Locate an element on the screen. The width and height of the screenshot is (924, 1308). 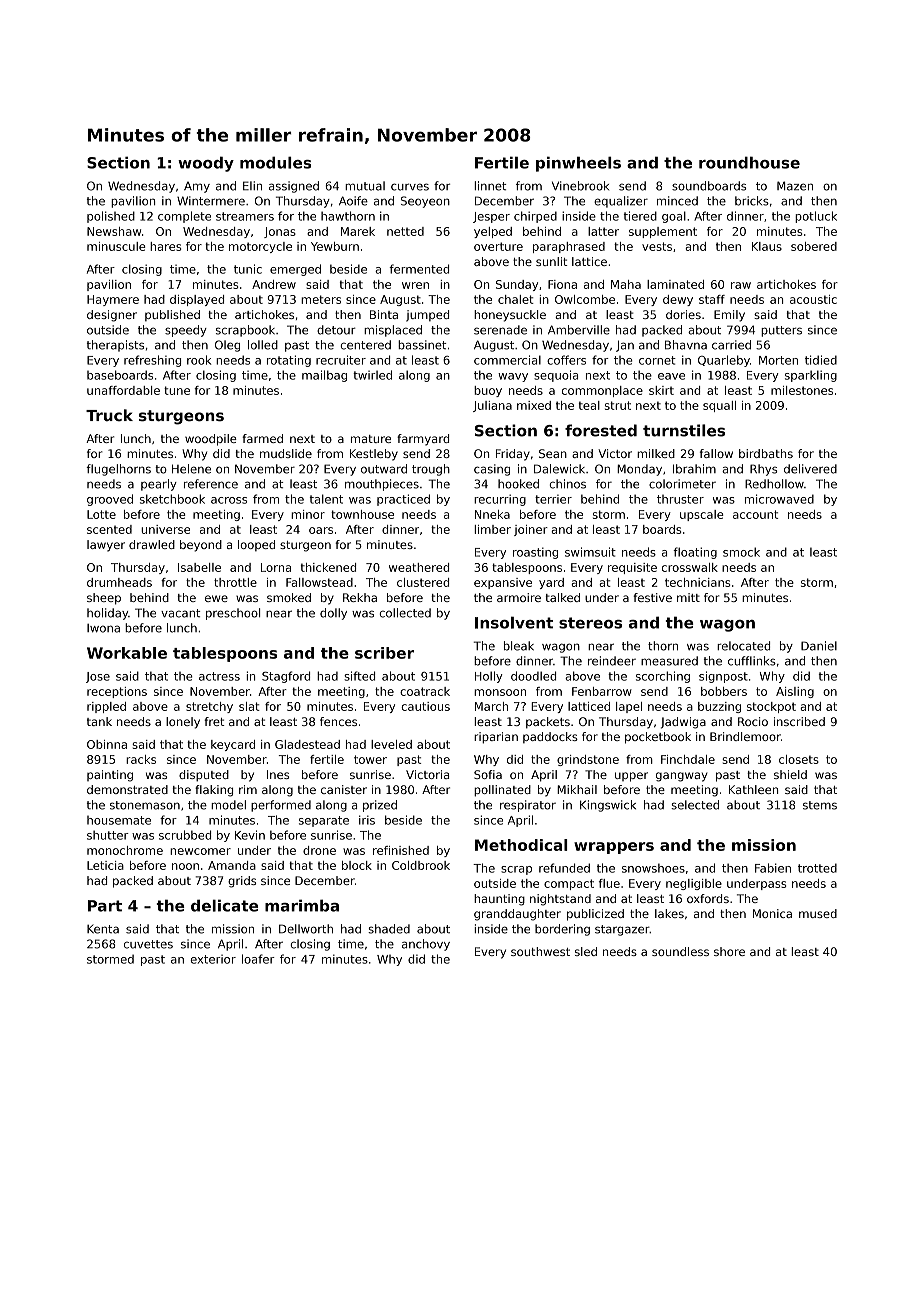
scorching is located at coordinates (663, 677).
